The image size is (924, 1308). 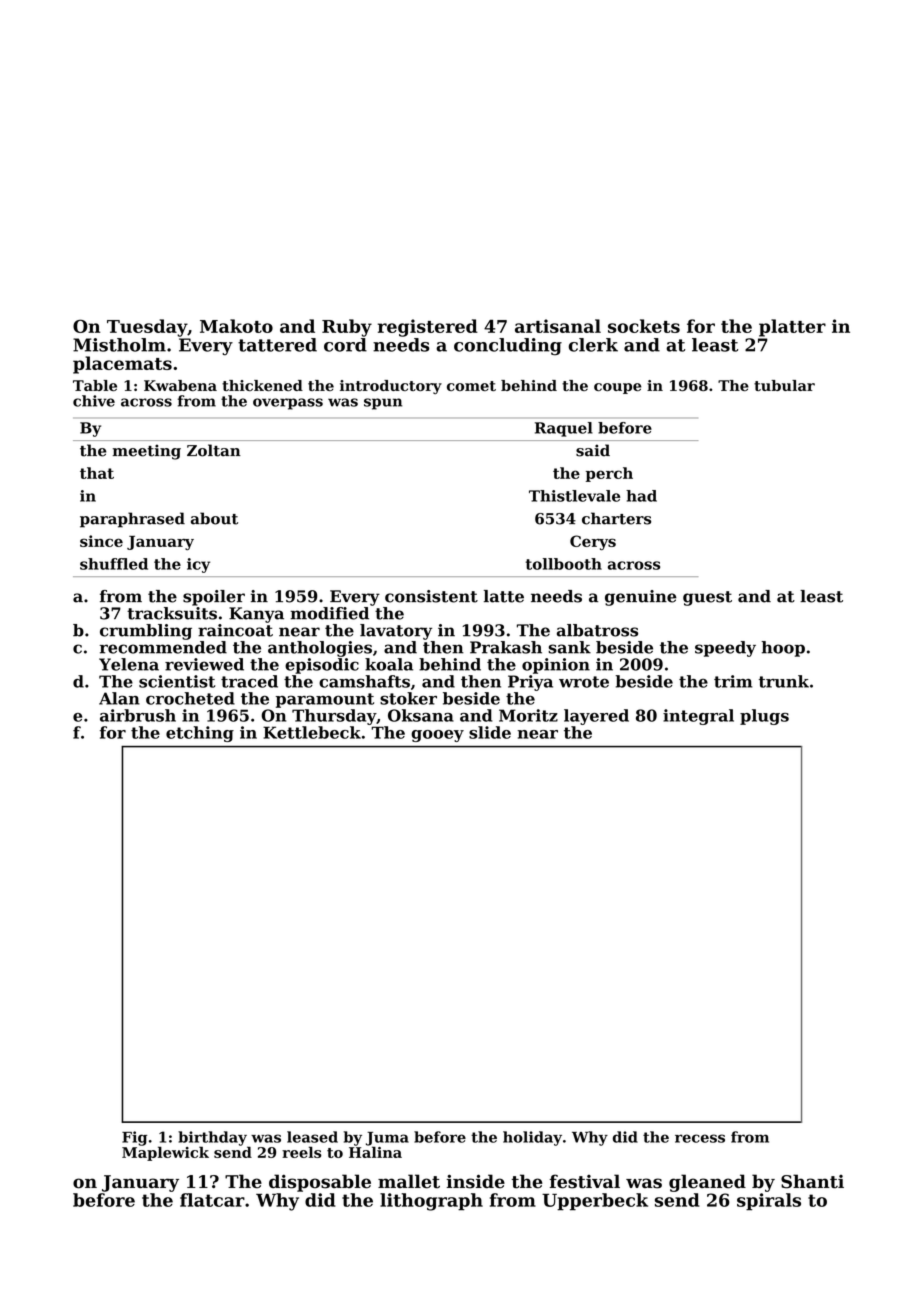 I want to click on scientist, so click(x=177, y=681).
